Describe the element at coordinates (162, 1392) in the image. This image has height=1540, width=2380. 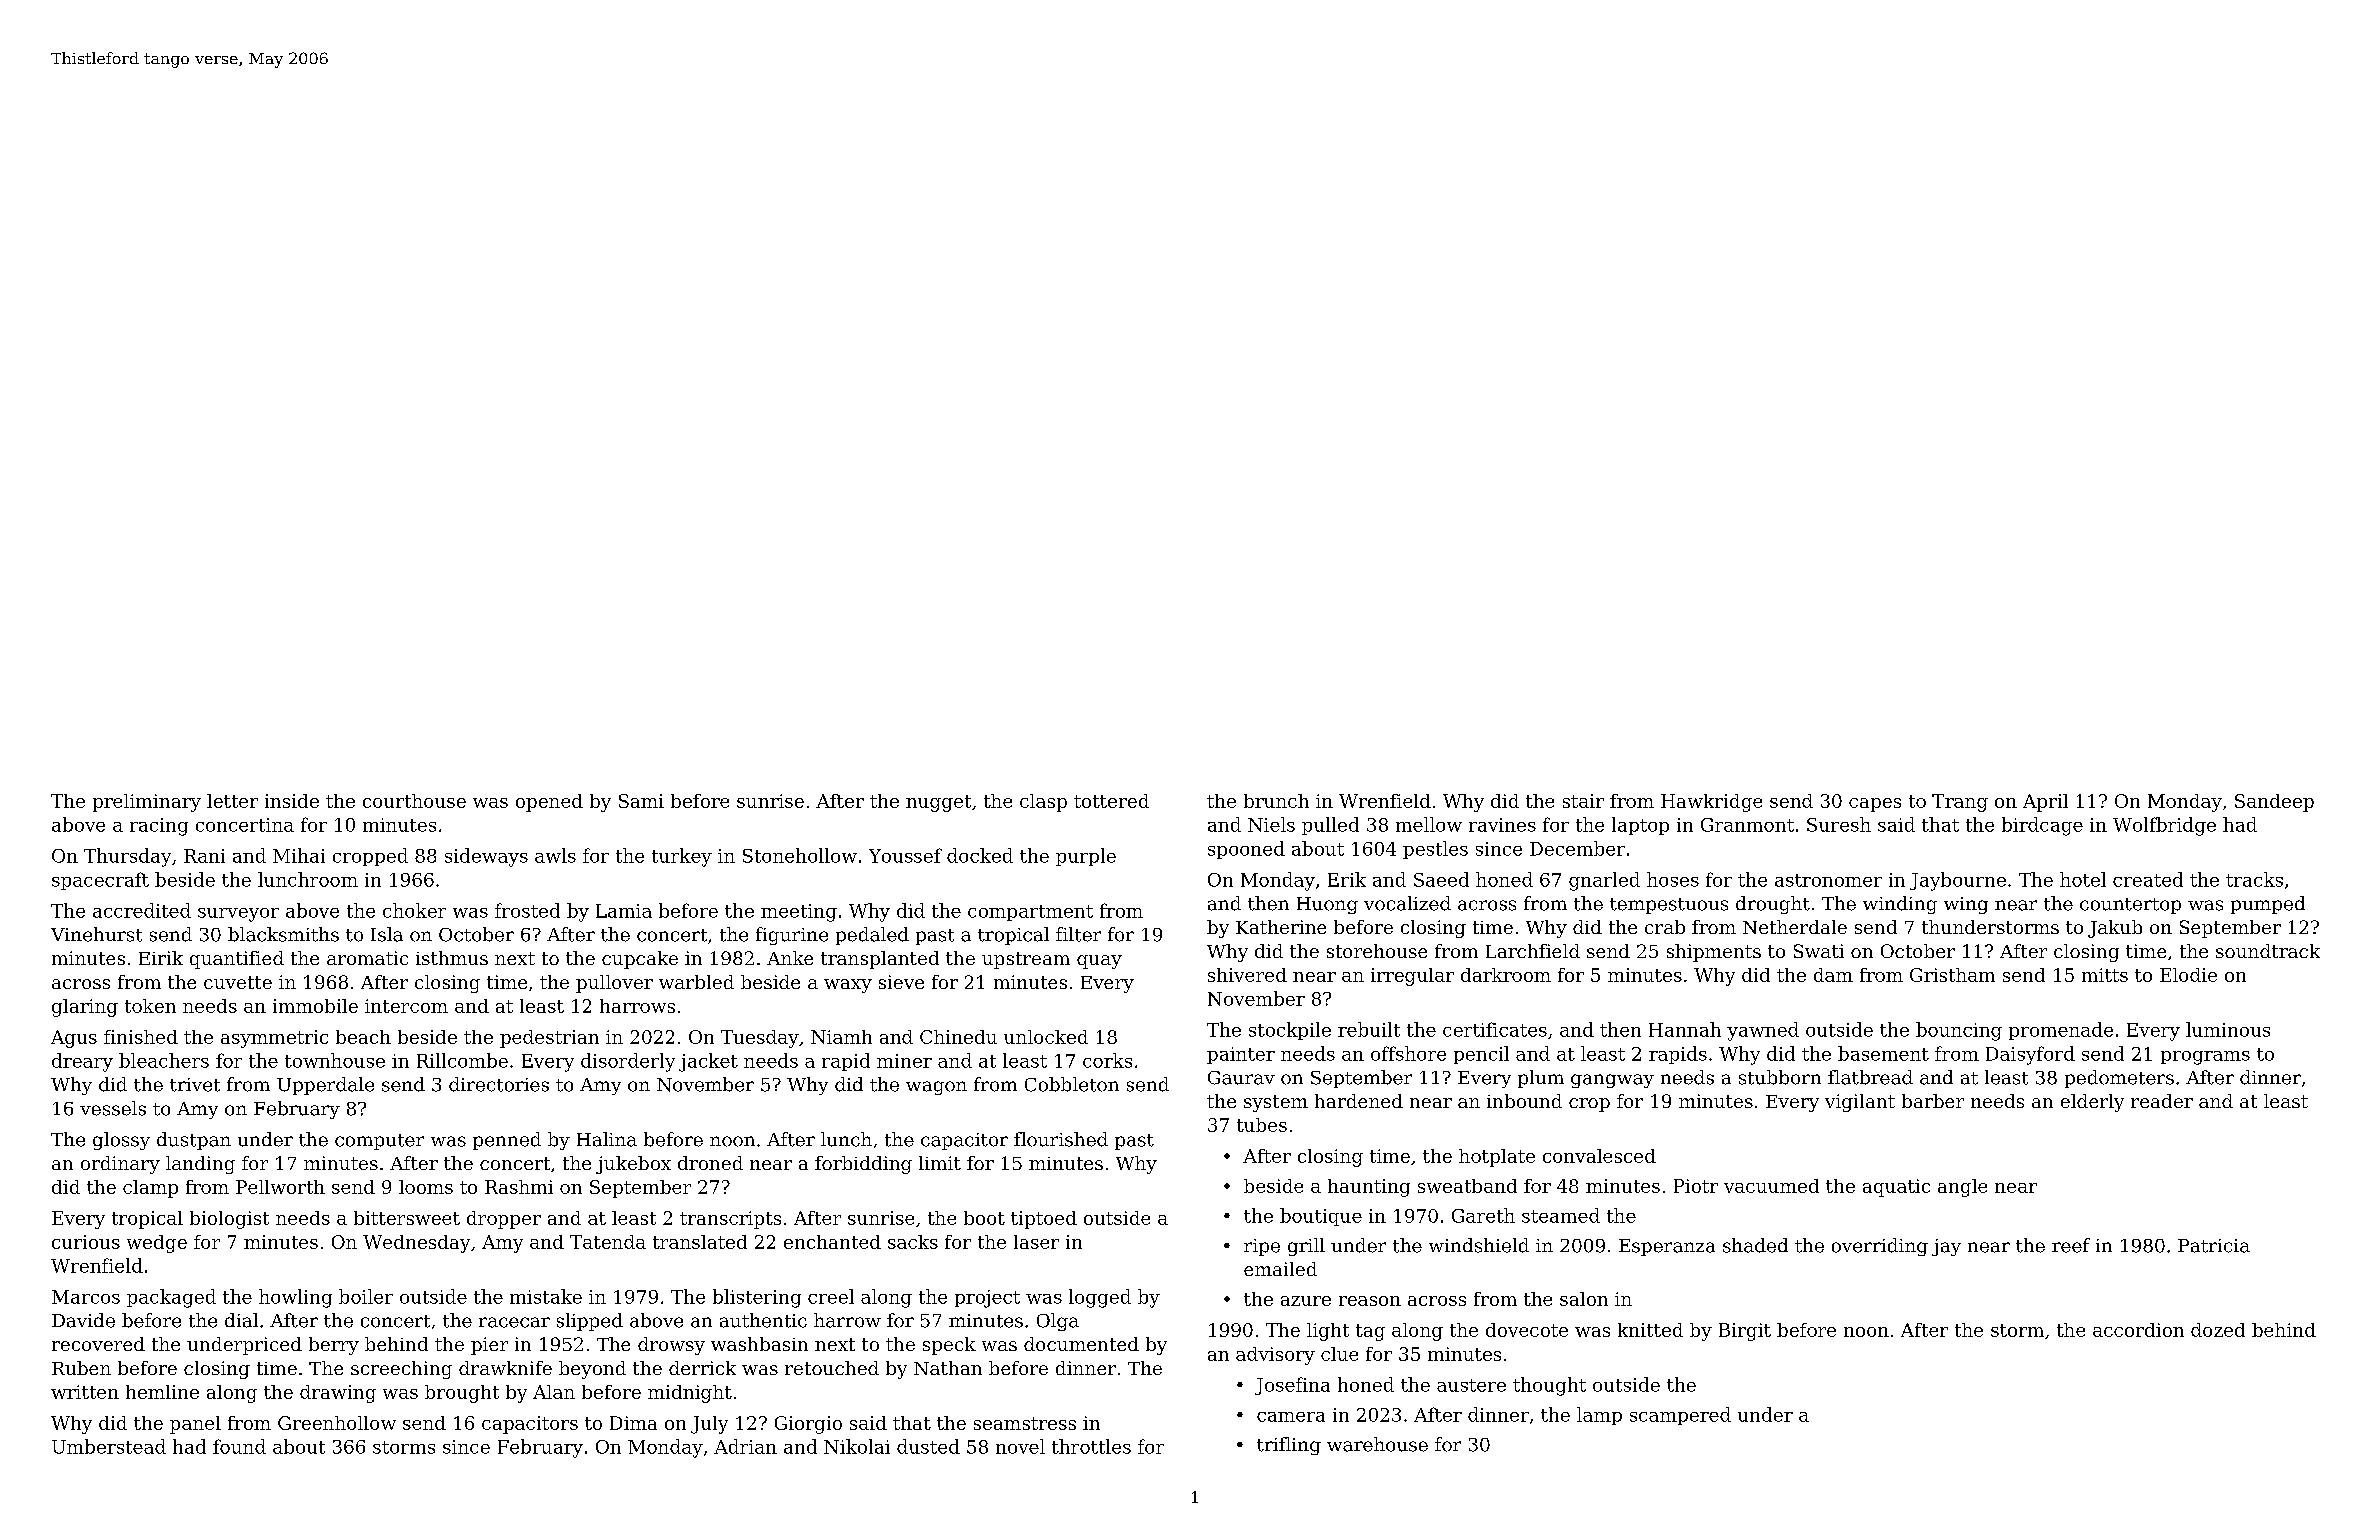
I see `hemline` at that location.
